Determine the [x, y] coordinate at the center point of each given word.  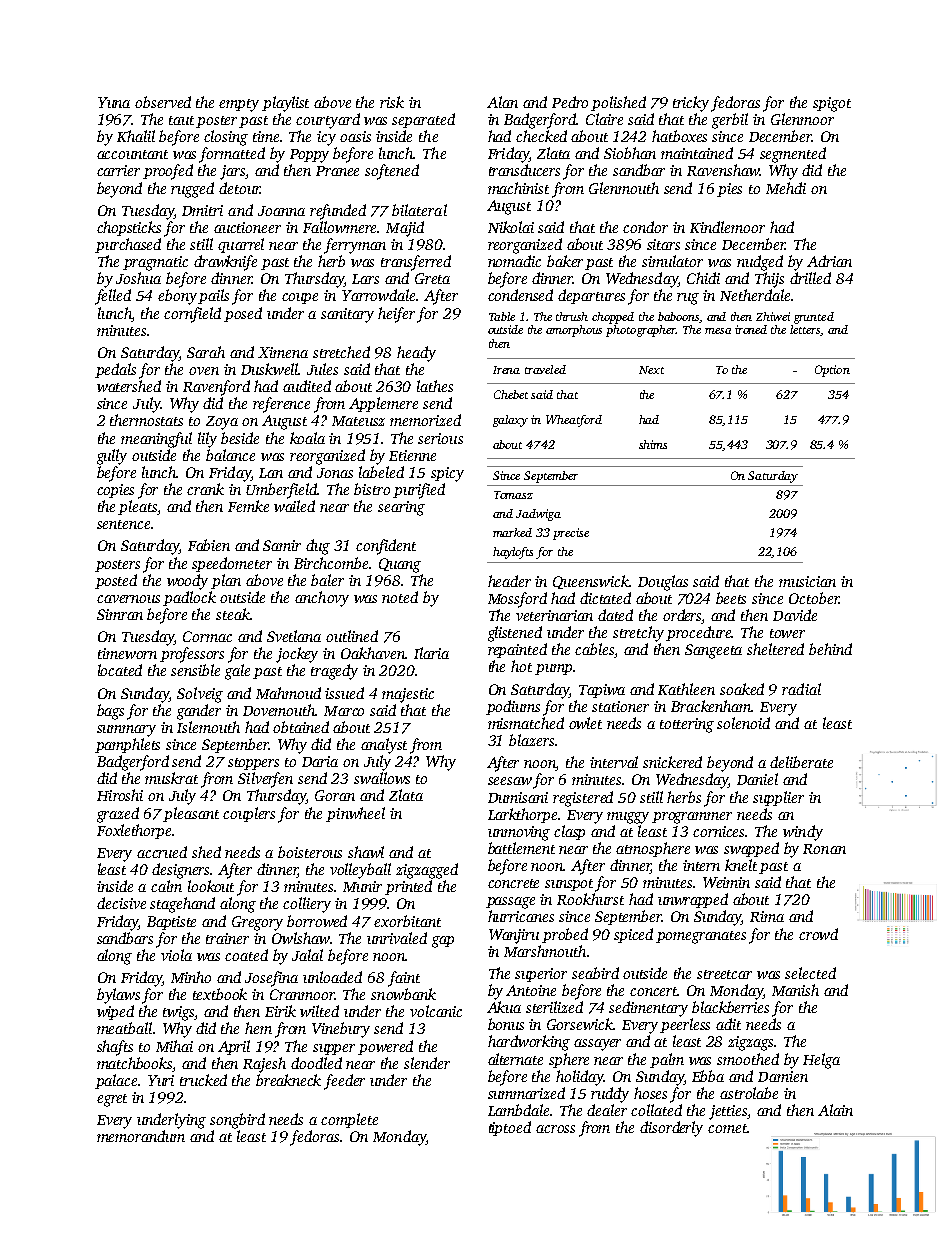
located [120, 670]
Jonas [335, 473]
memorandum [141, 1136]
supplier [778, 798]
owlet [585, 723]
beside [240, 438]
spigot [832, 104]
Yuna [114, 102]
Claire [604, 119]
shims [653, 444]
